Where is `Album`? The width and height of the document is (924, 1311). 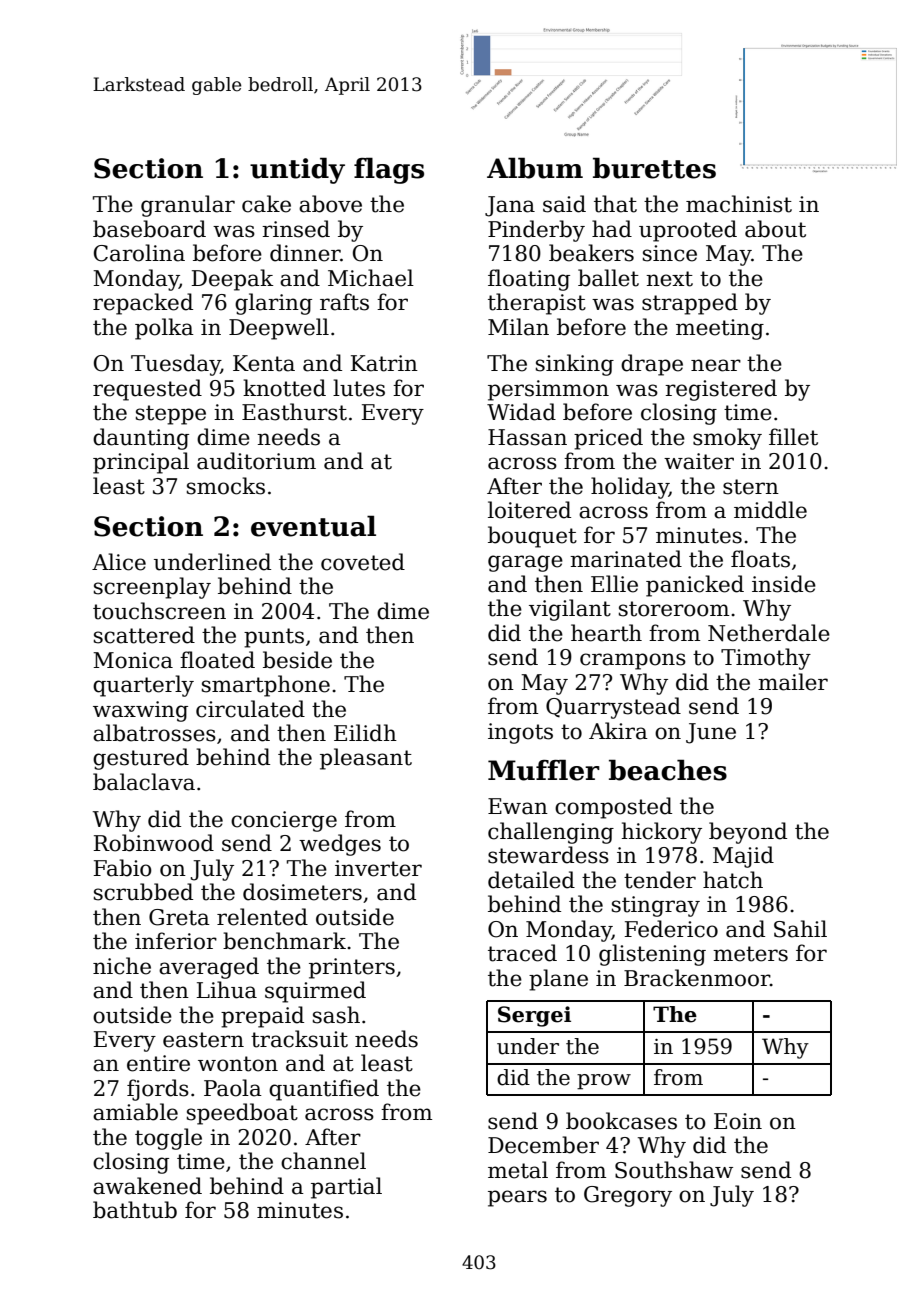 Album is located at coordinates (535, 168).
